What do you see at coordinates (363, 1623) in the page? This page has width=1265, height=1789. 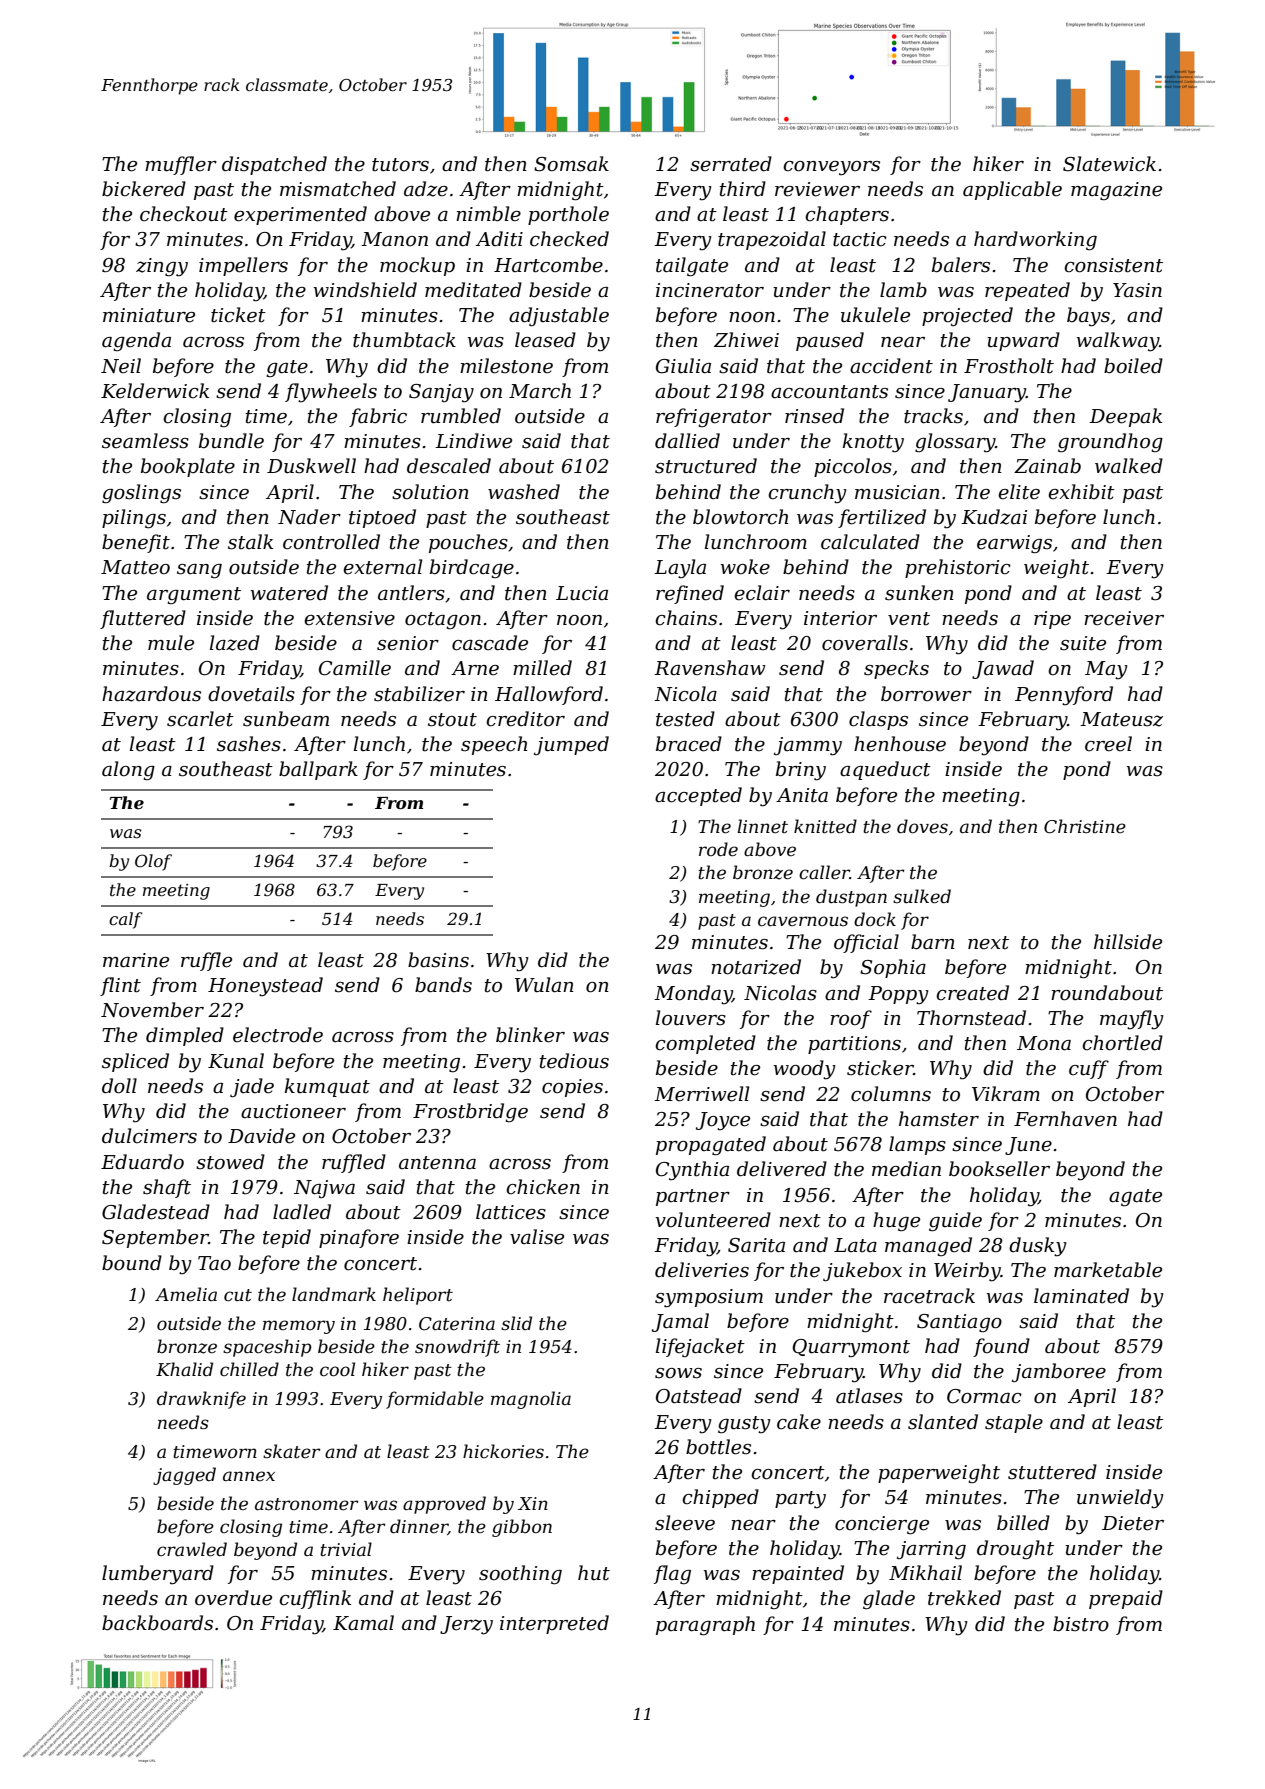 I see `Kamal` at bounding box center [363, 1623].
